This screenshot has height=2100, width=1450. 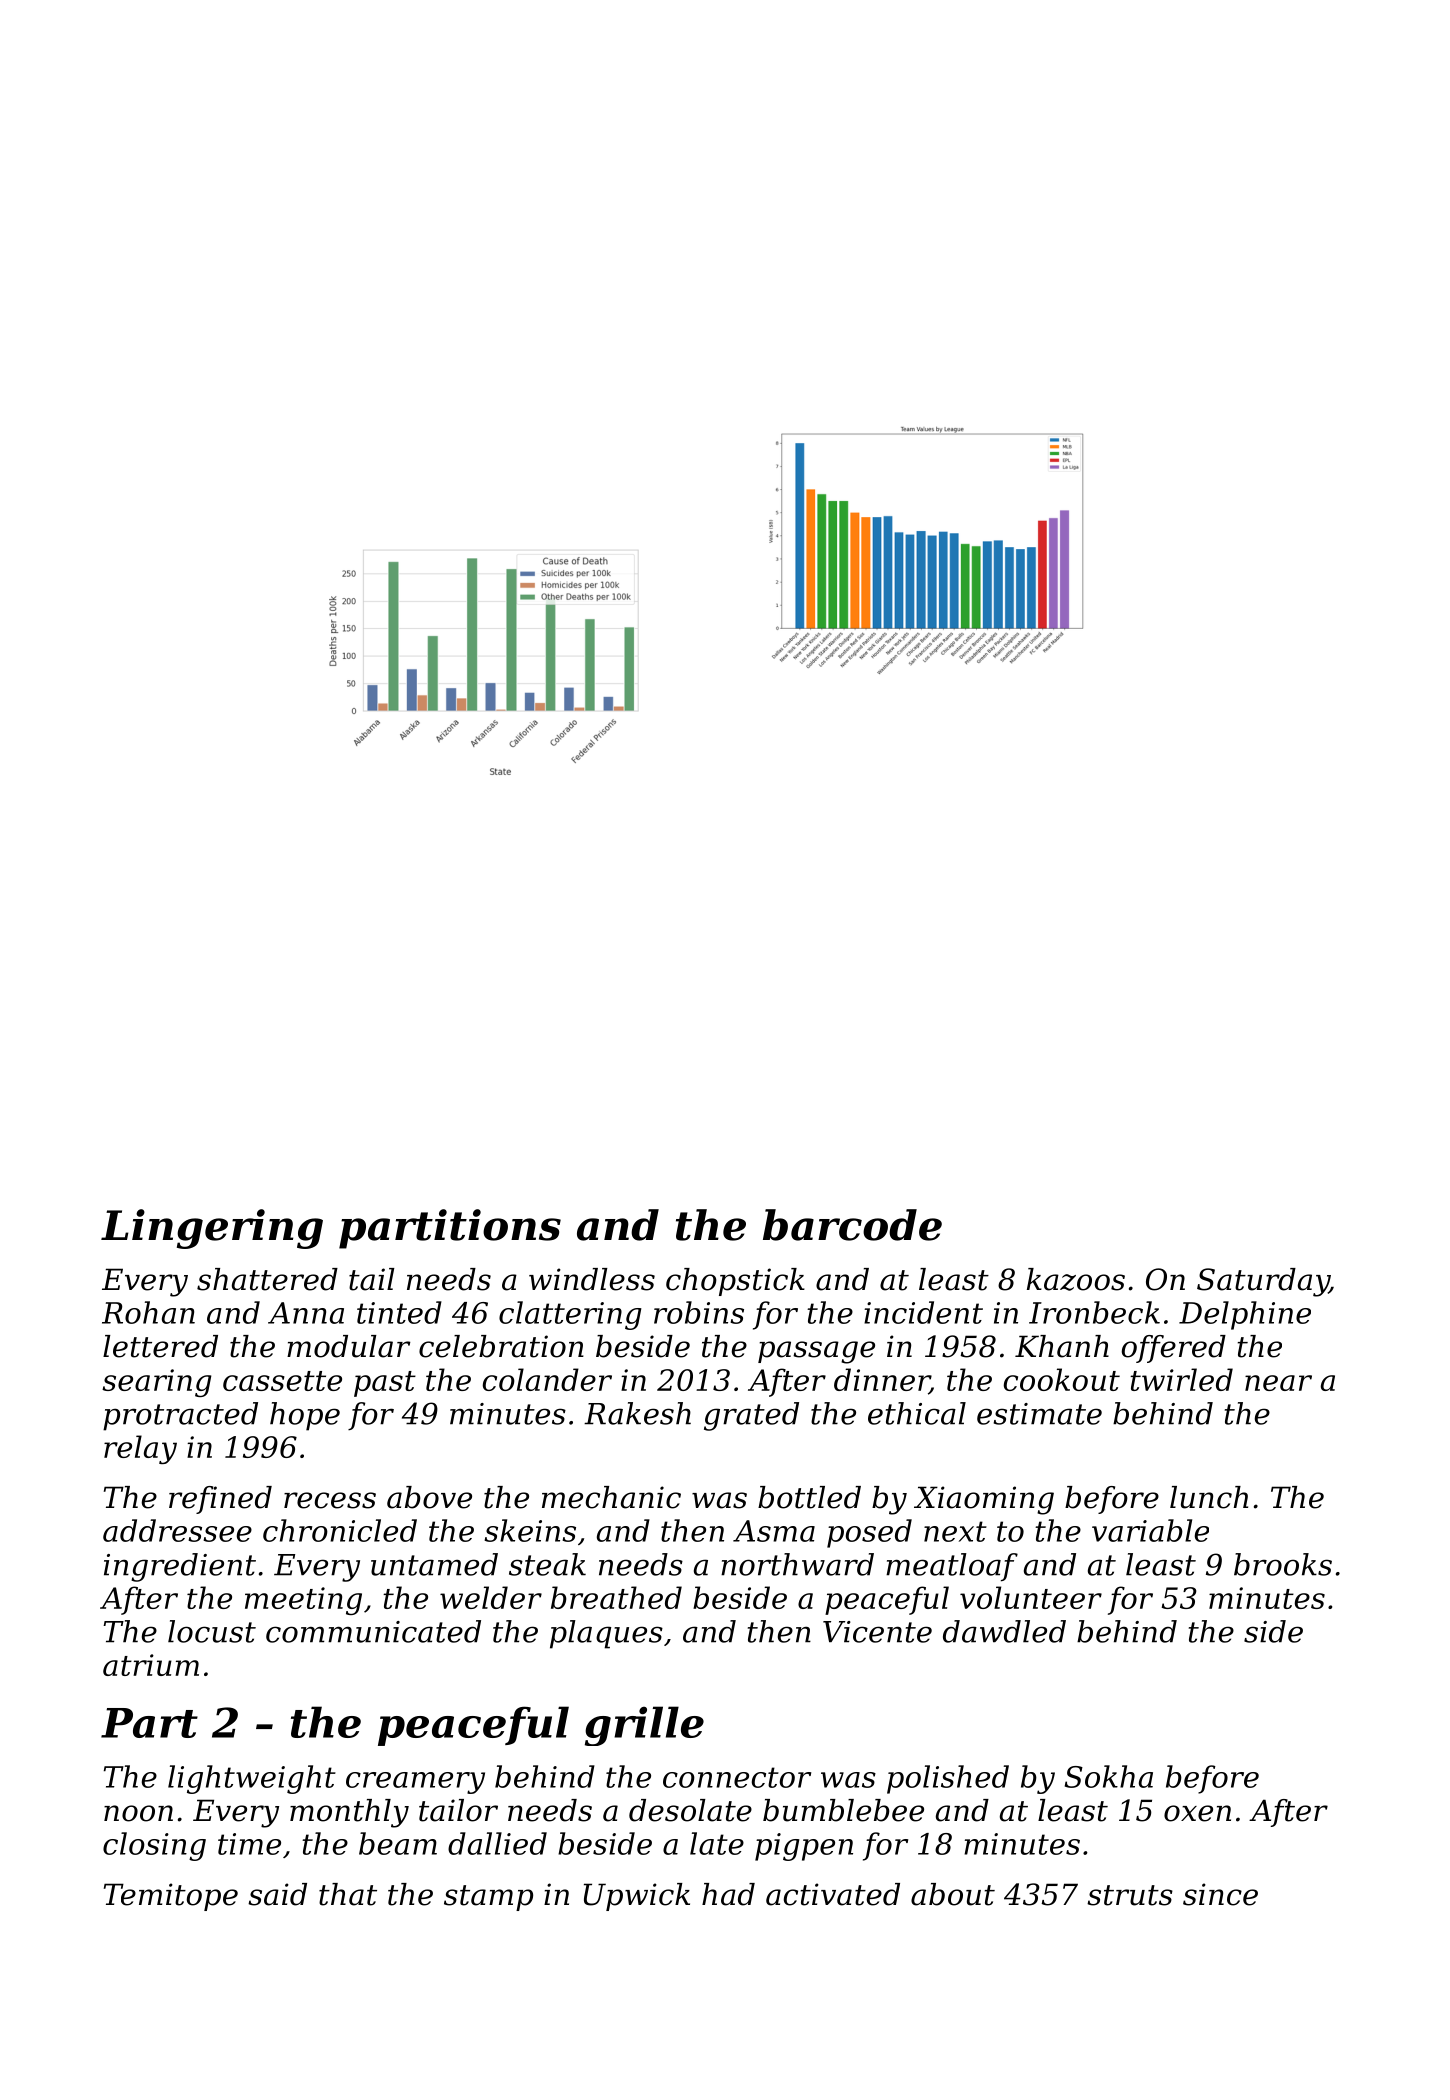 What do you see at coordinates (843, 1810) in the screenshot?
I see `bumblebee` at bounding box center [843, 1810].
